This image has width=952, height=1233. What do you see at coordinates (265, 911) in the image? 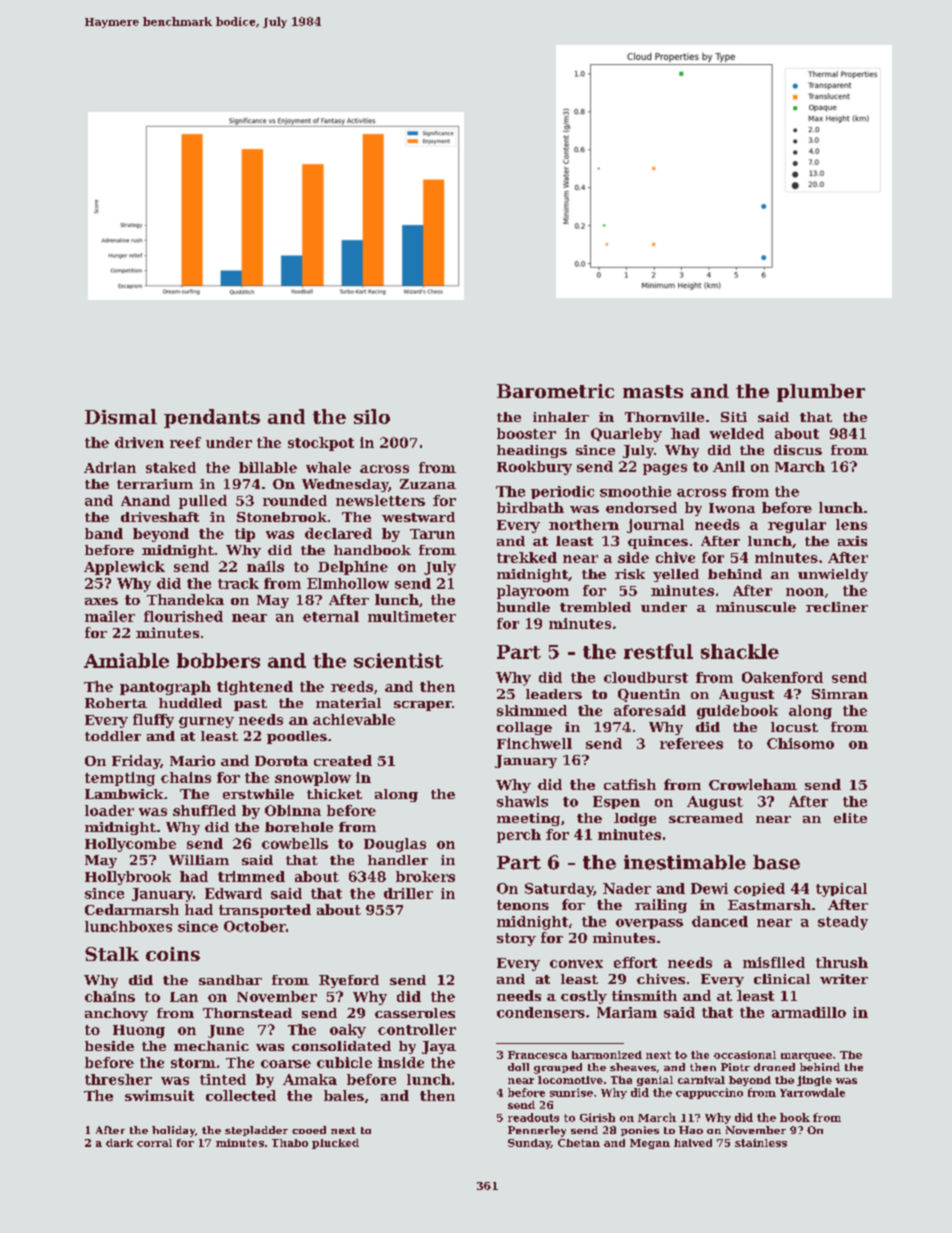
I see `transported` at bounding box center [265, 911].
